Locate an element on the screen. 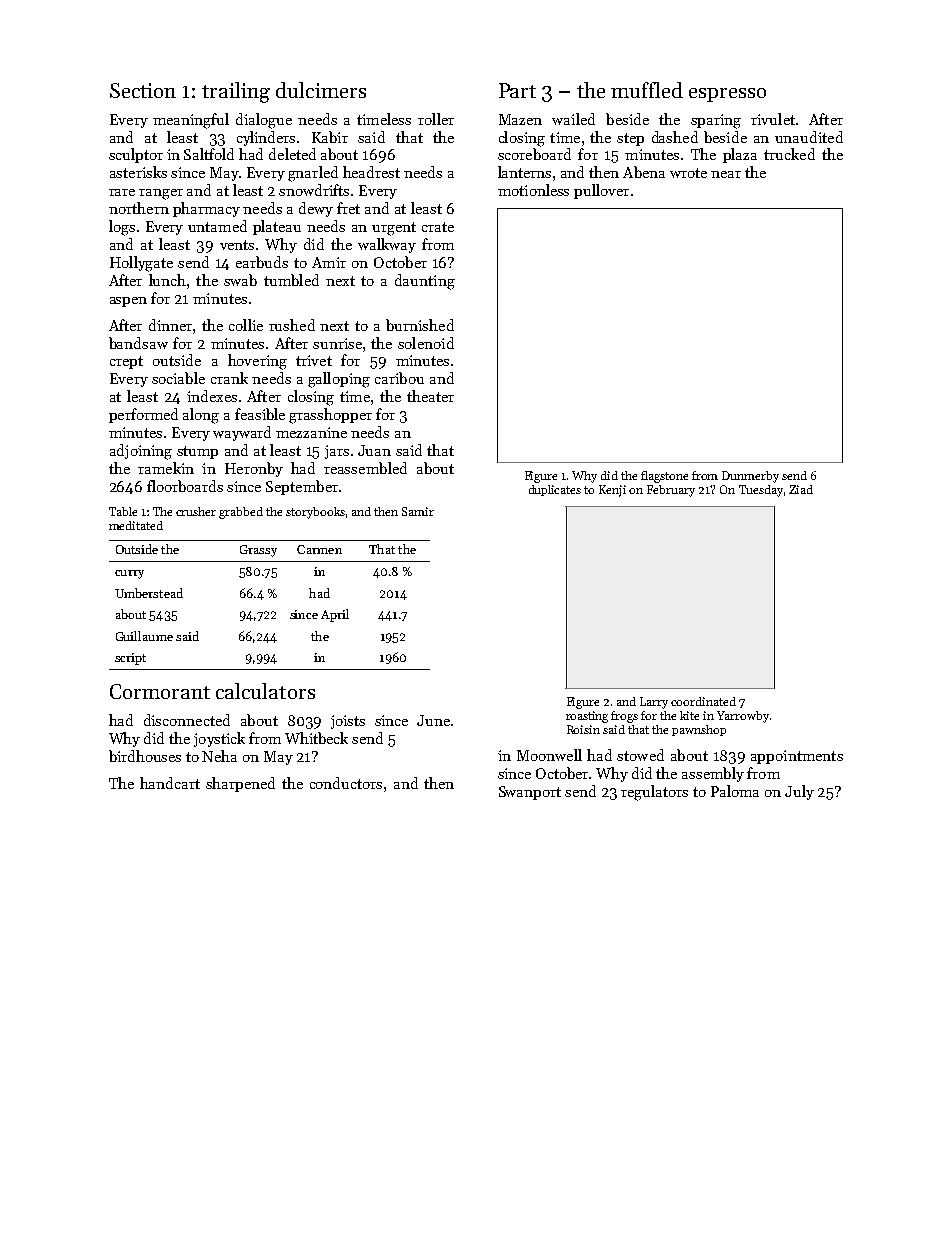  Yarrowby is located at coordinates (743, 717).
